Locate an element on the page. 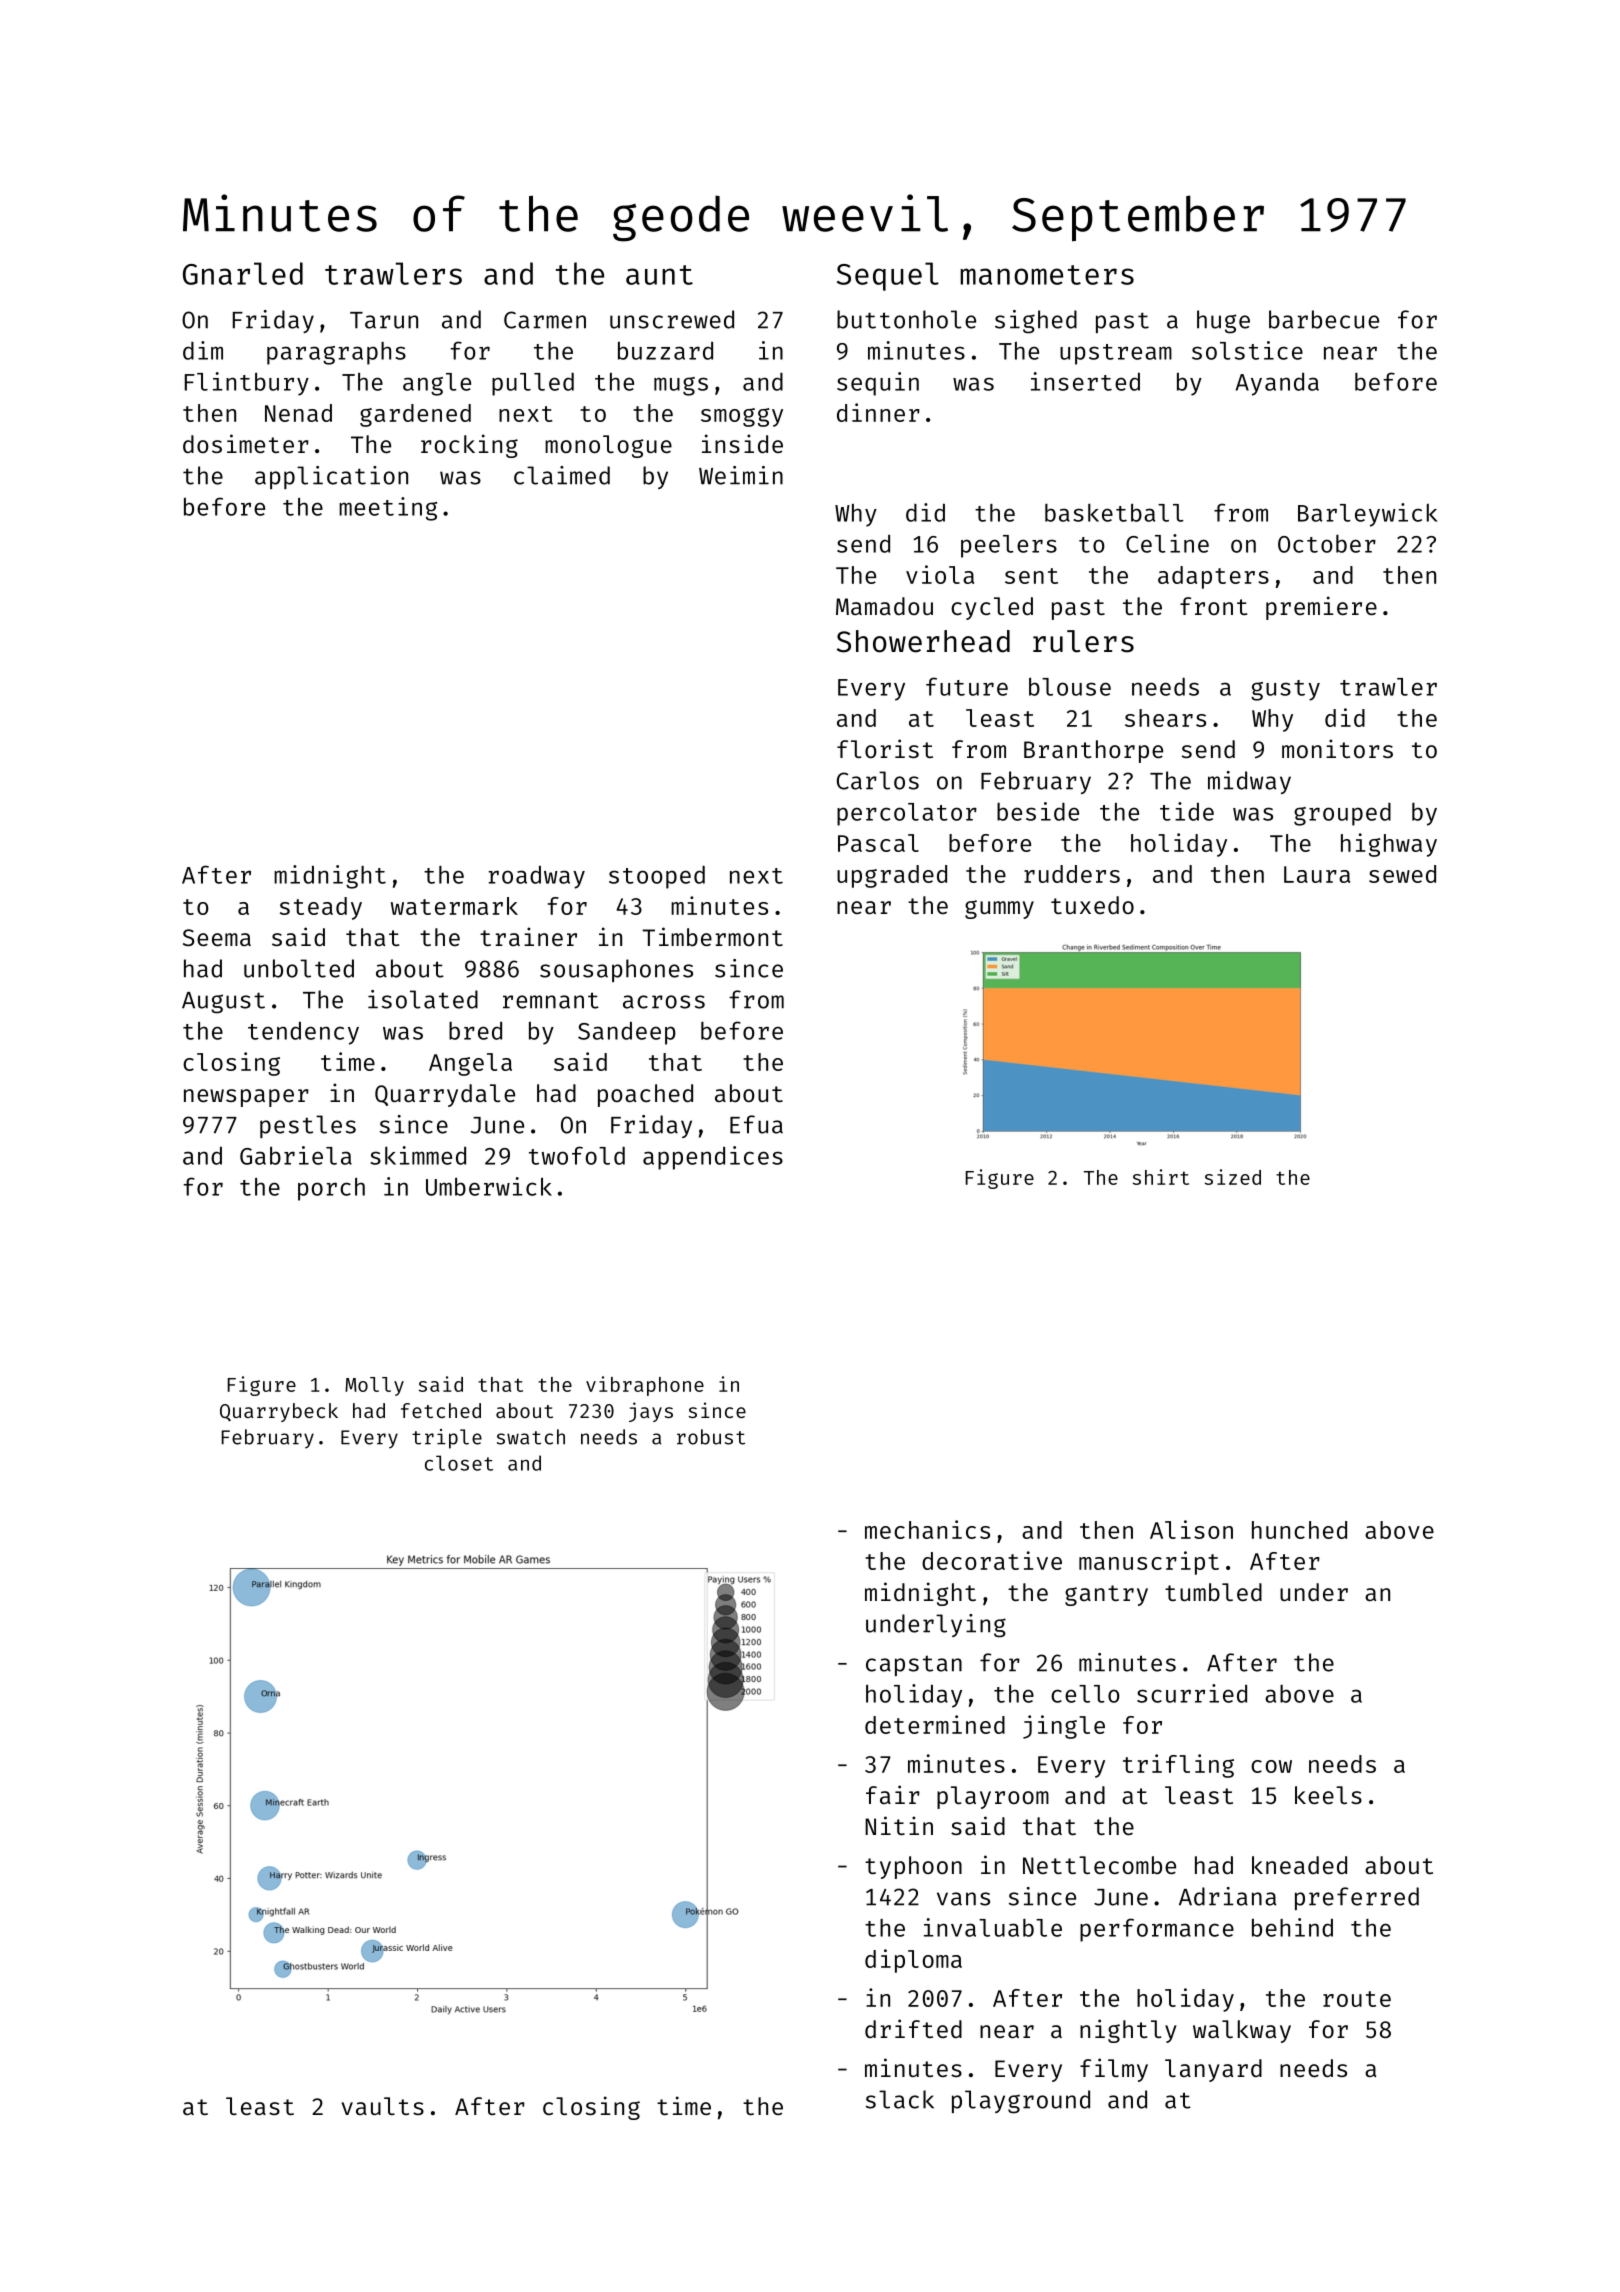  steady is located at coordinates (321, 908).
